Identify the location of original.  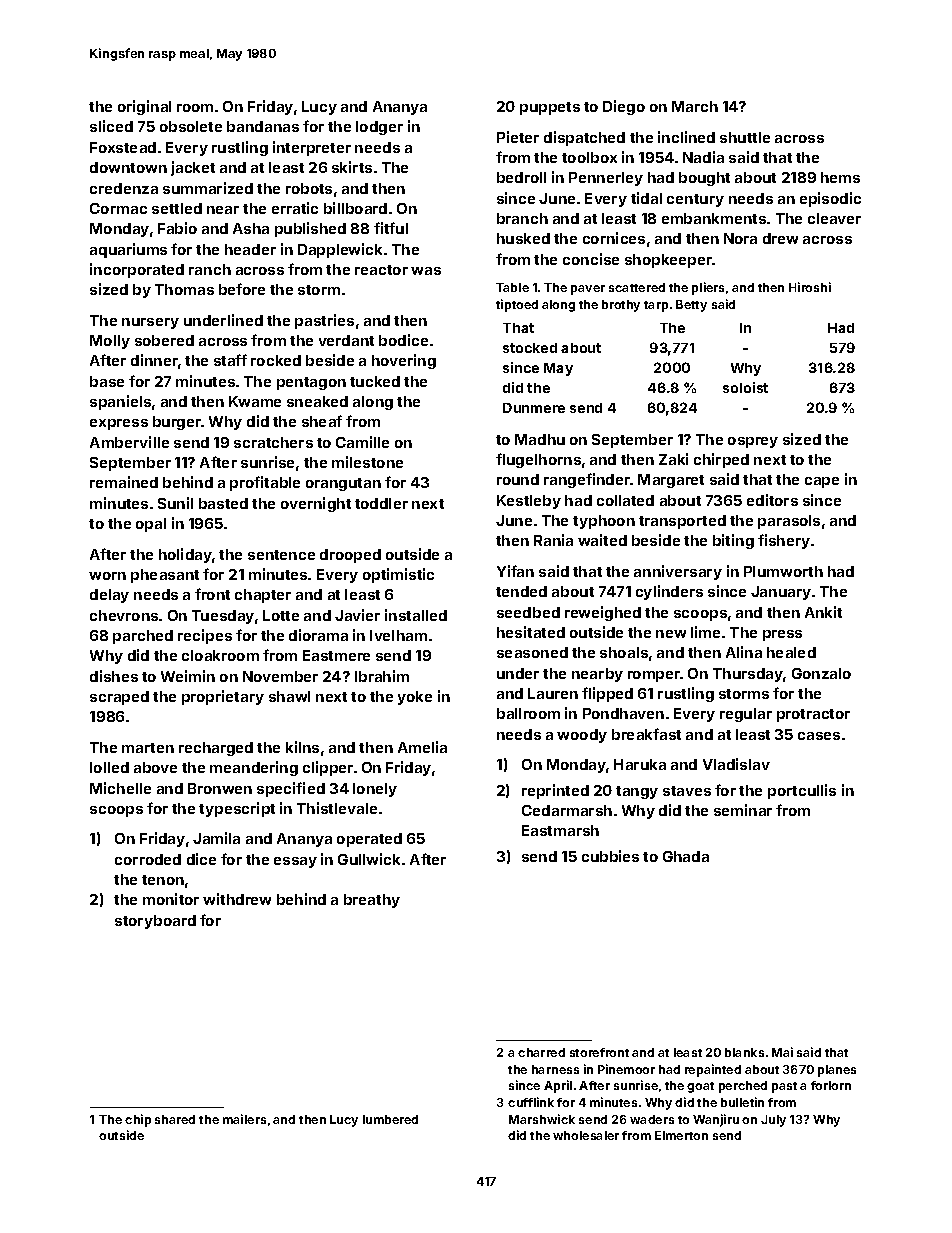
(144, 107).
